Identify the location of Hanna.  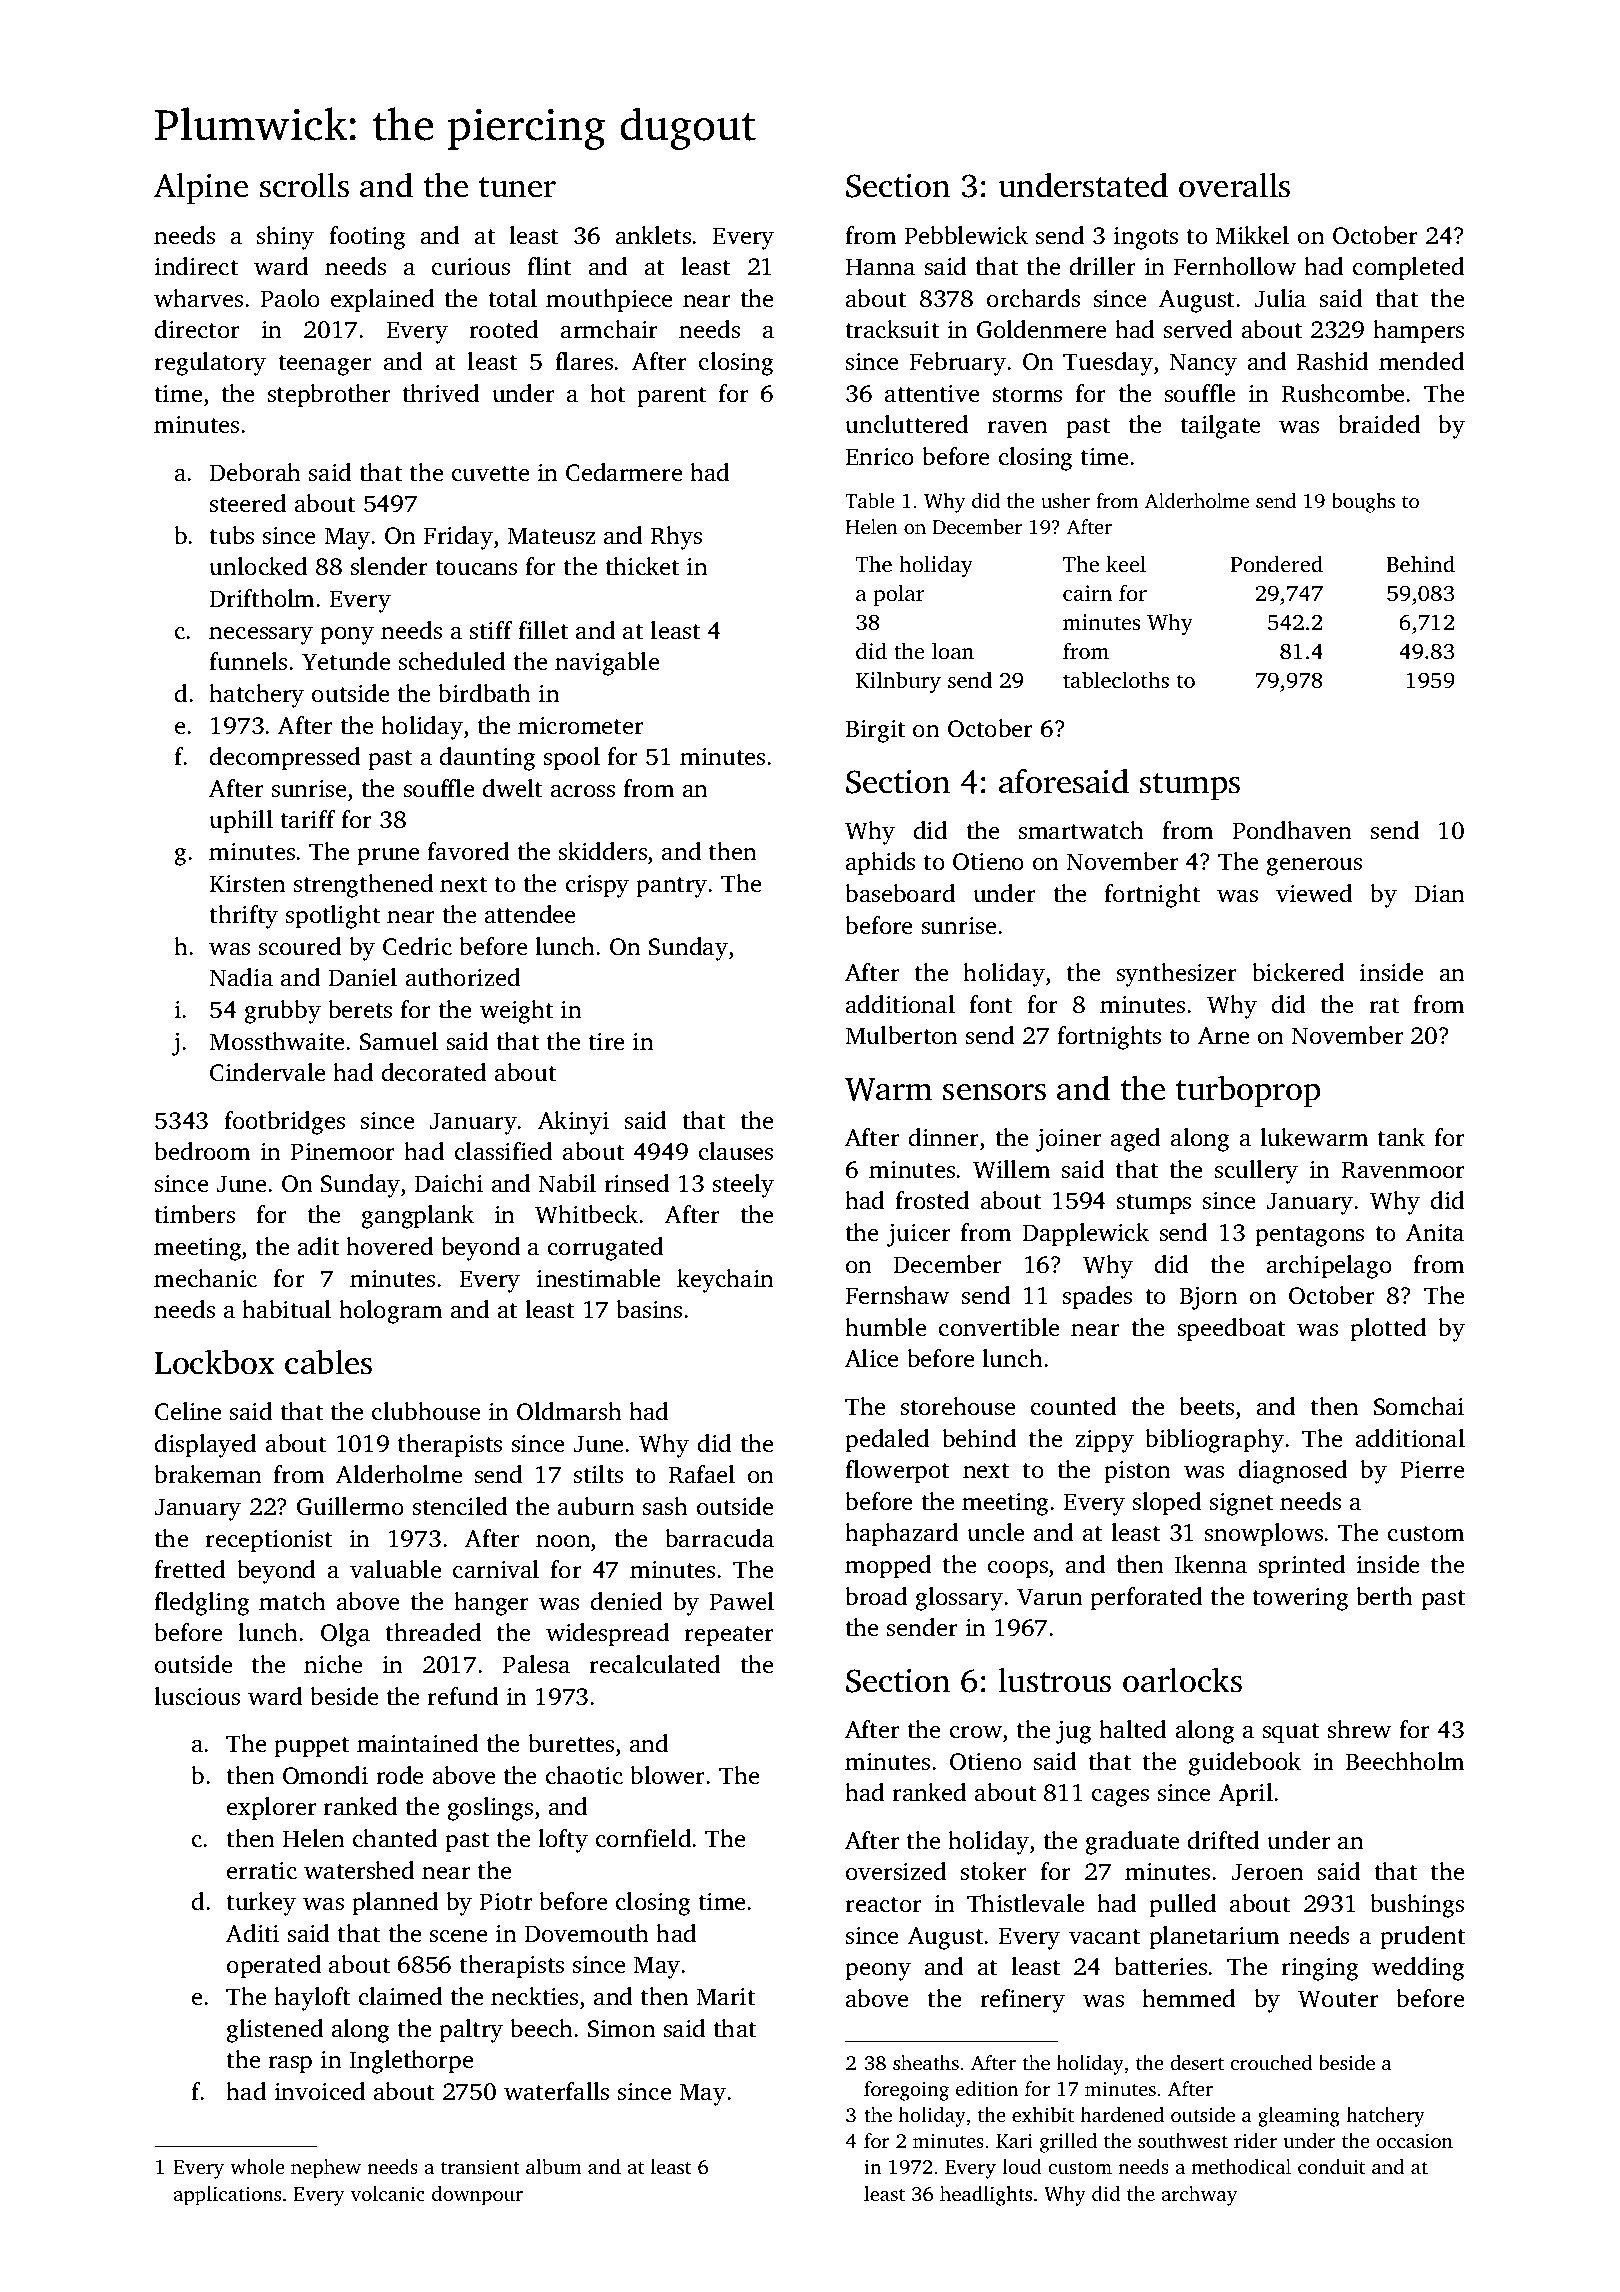
(880, 267).
